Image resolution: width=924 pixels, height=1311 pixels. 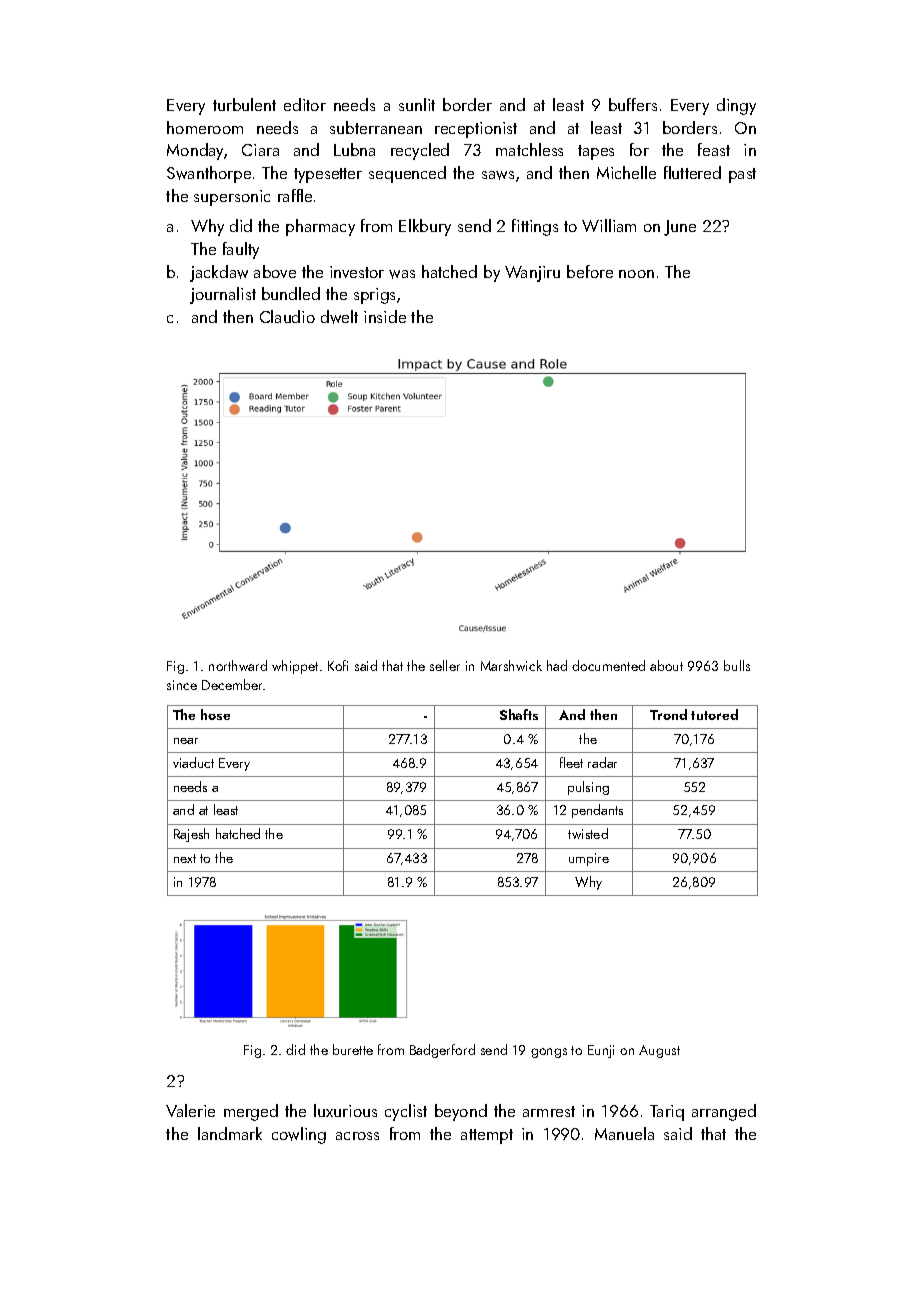 I want to click on noon, so click(x=636, y=274).
